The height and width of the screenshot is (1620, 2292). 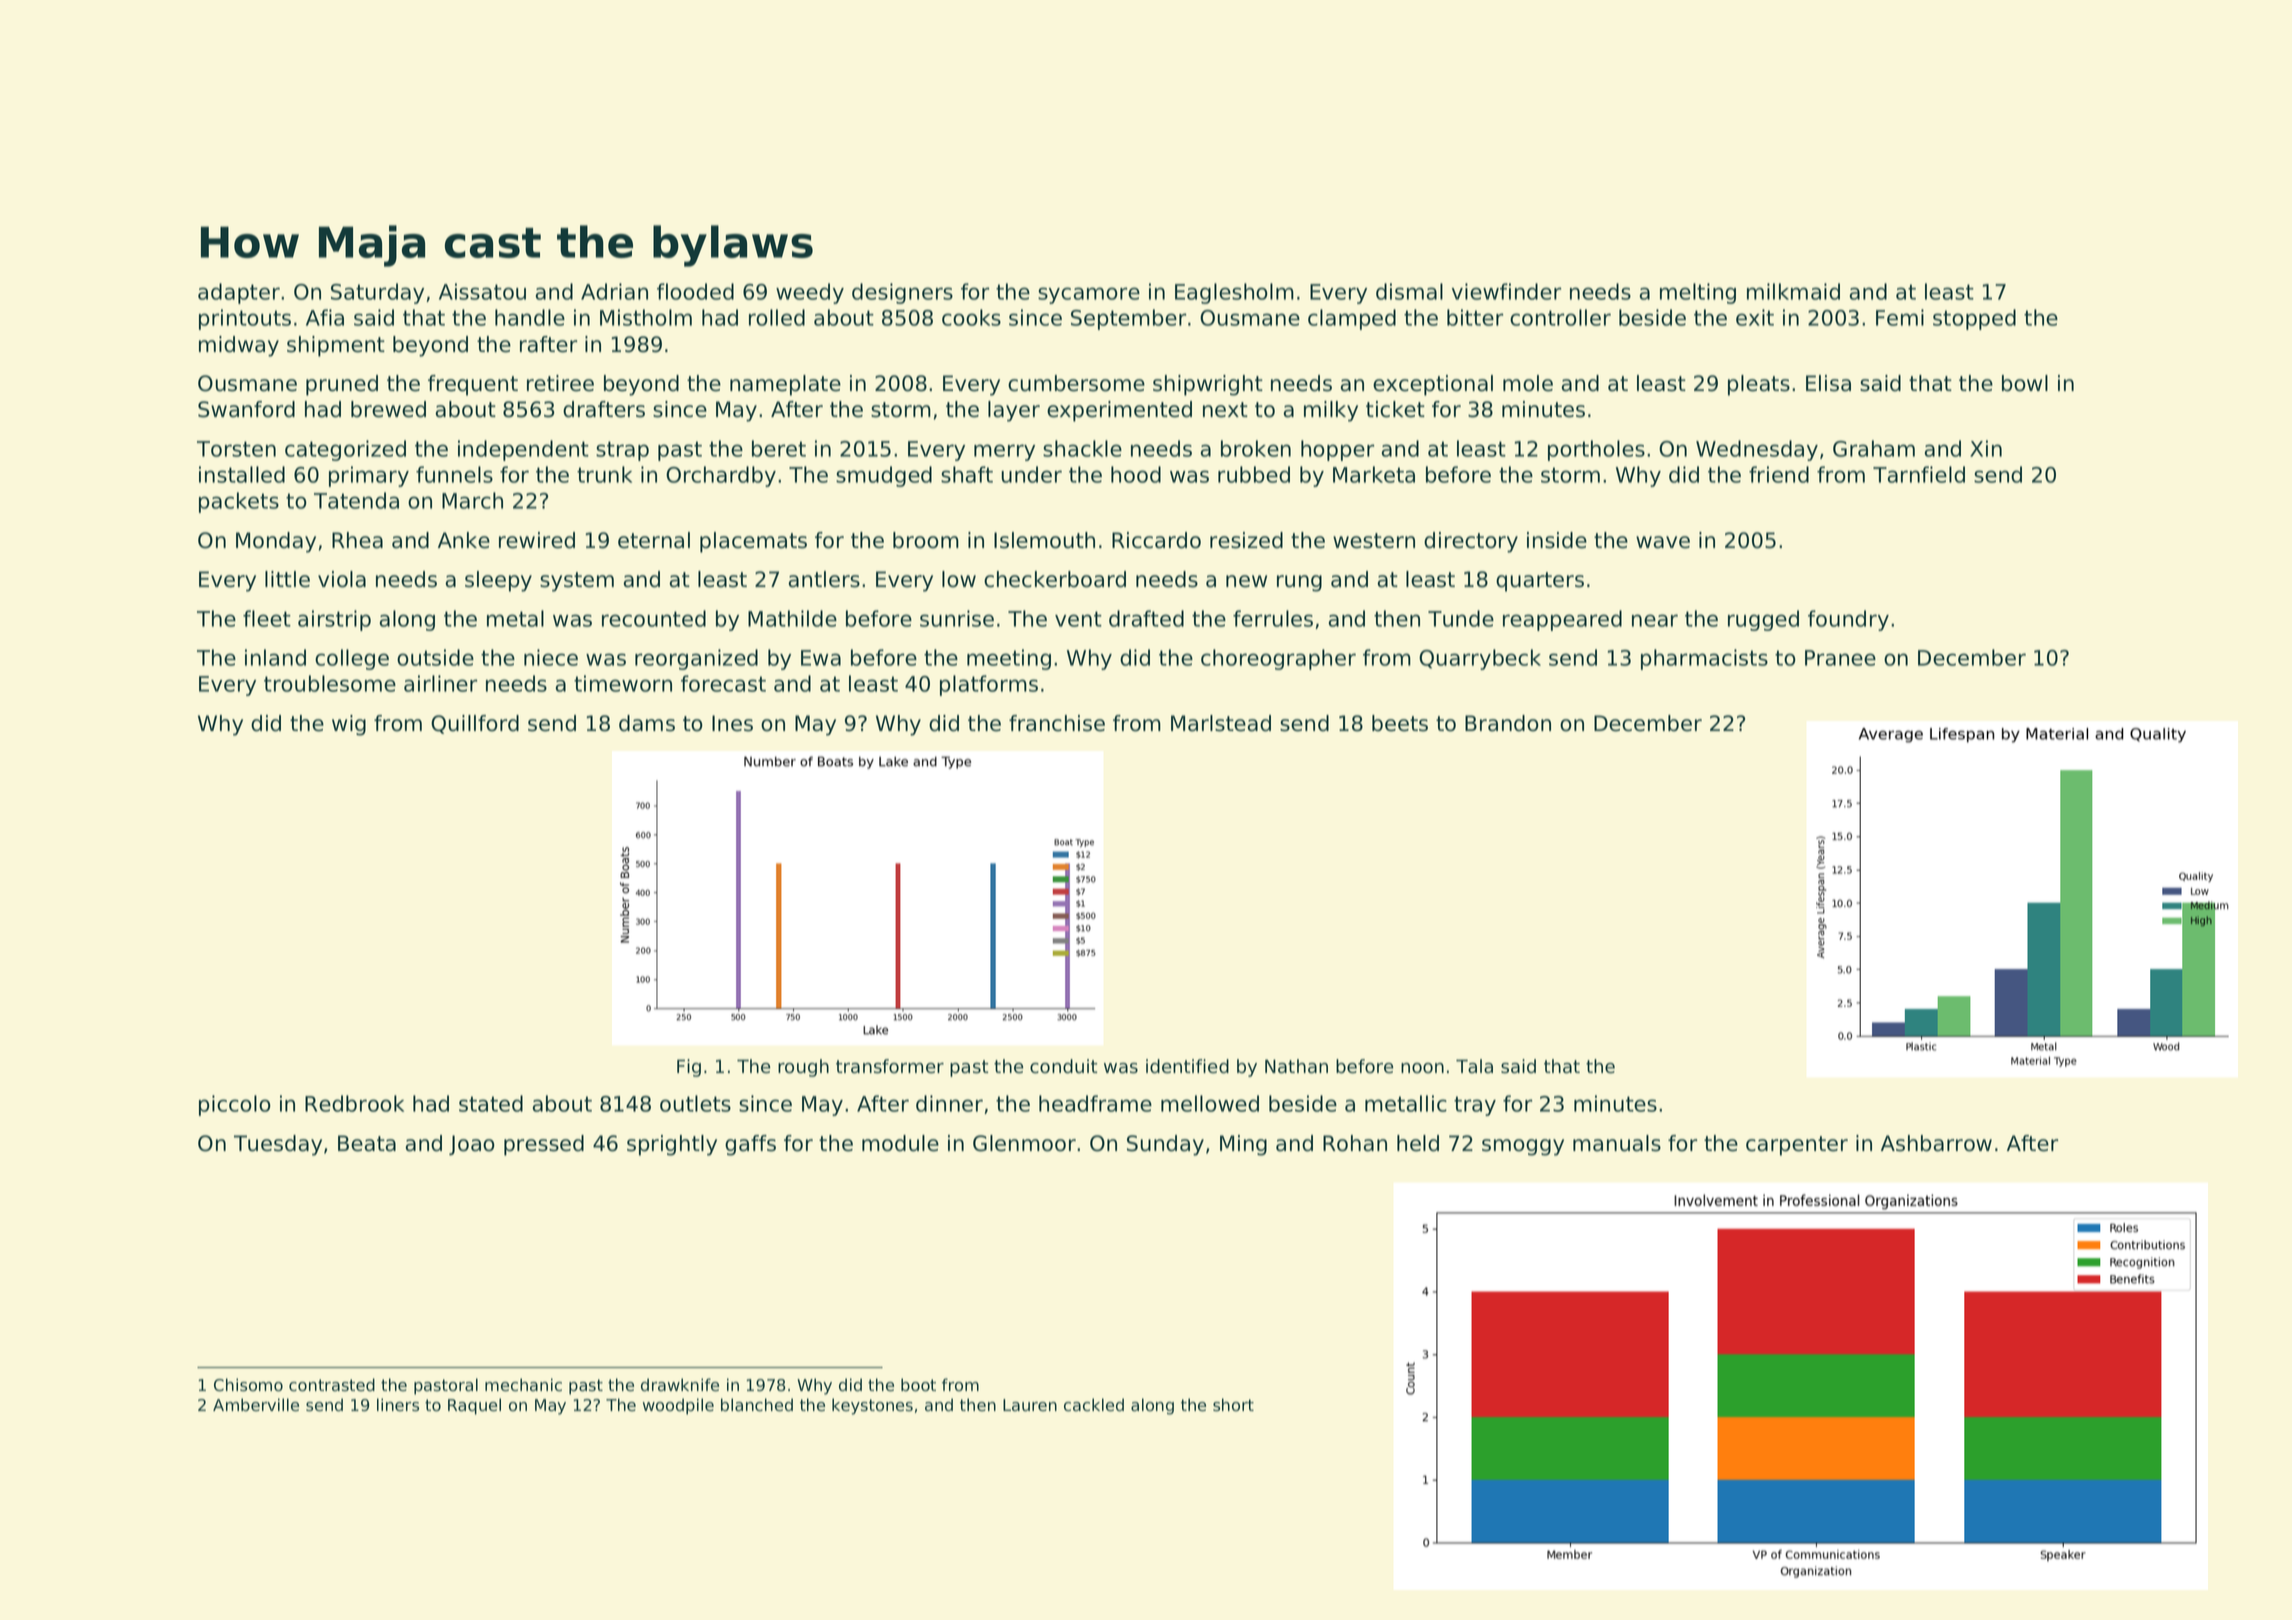 I want to click on dams, so click(x=647, y=723).
